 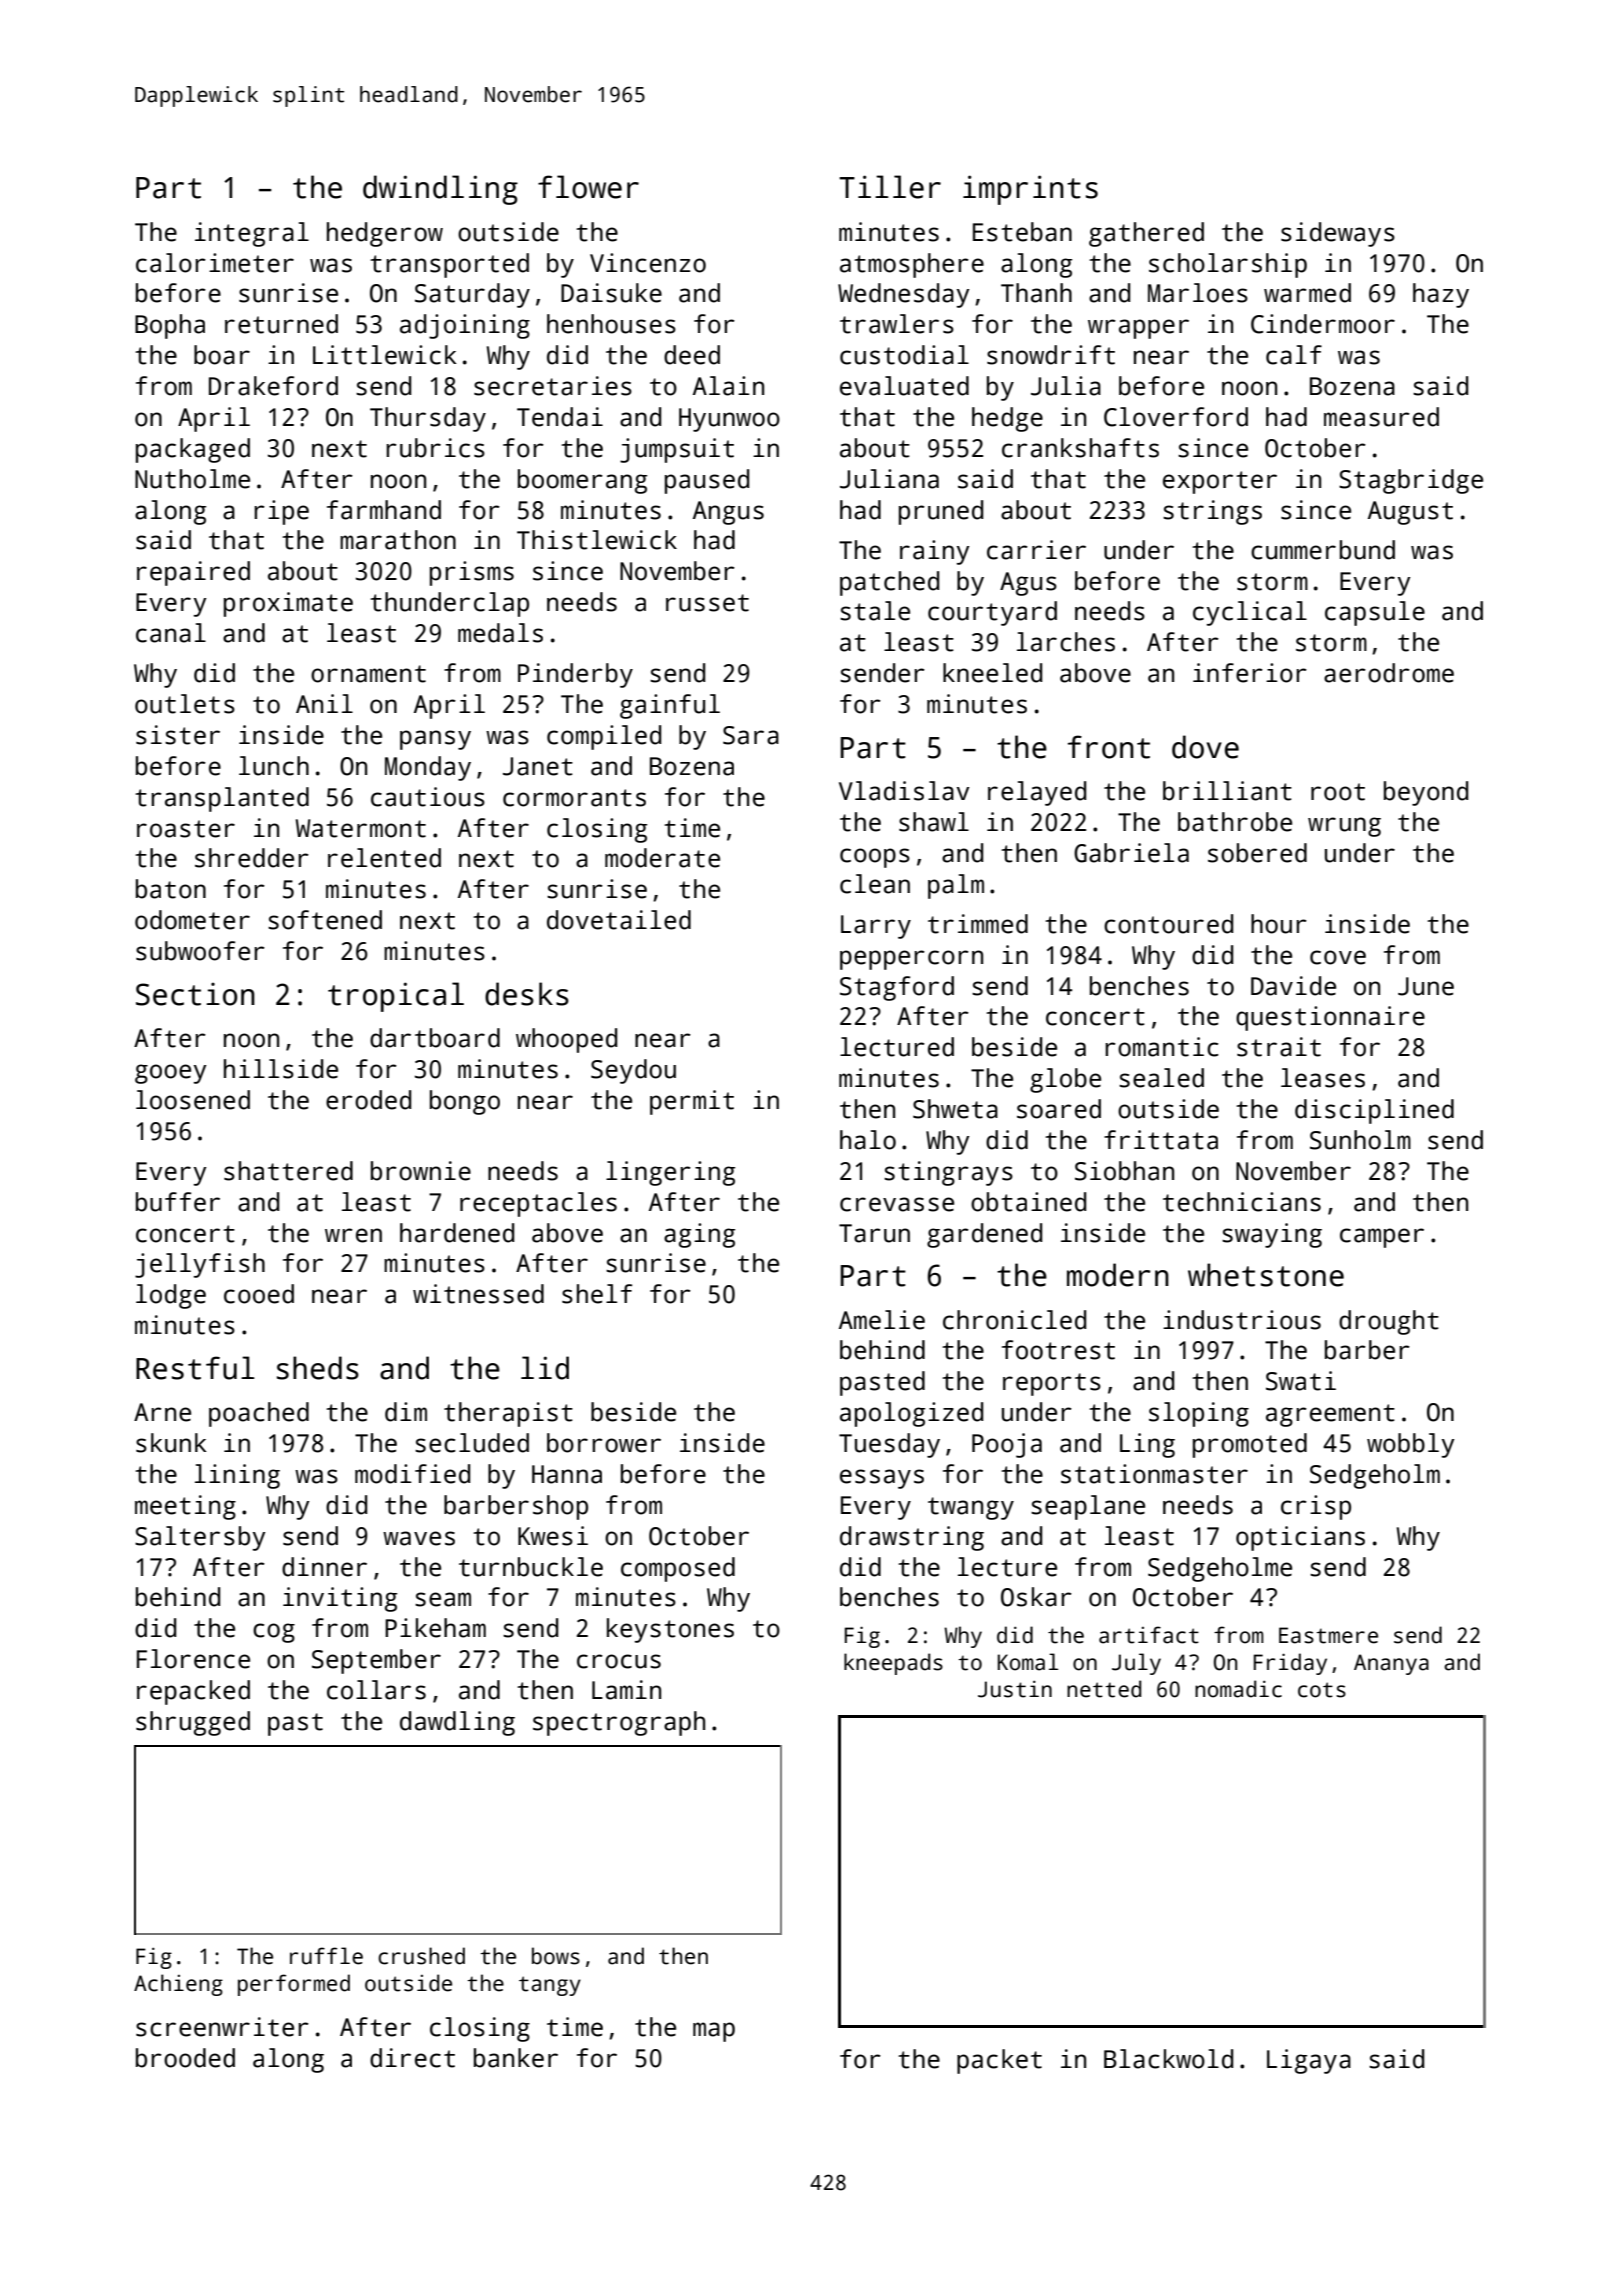 What do you see at coordinates (1316, 1507) in the page?
I see `crisp` at bounding box center [1316, 1507].
